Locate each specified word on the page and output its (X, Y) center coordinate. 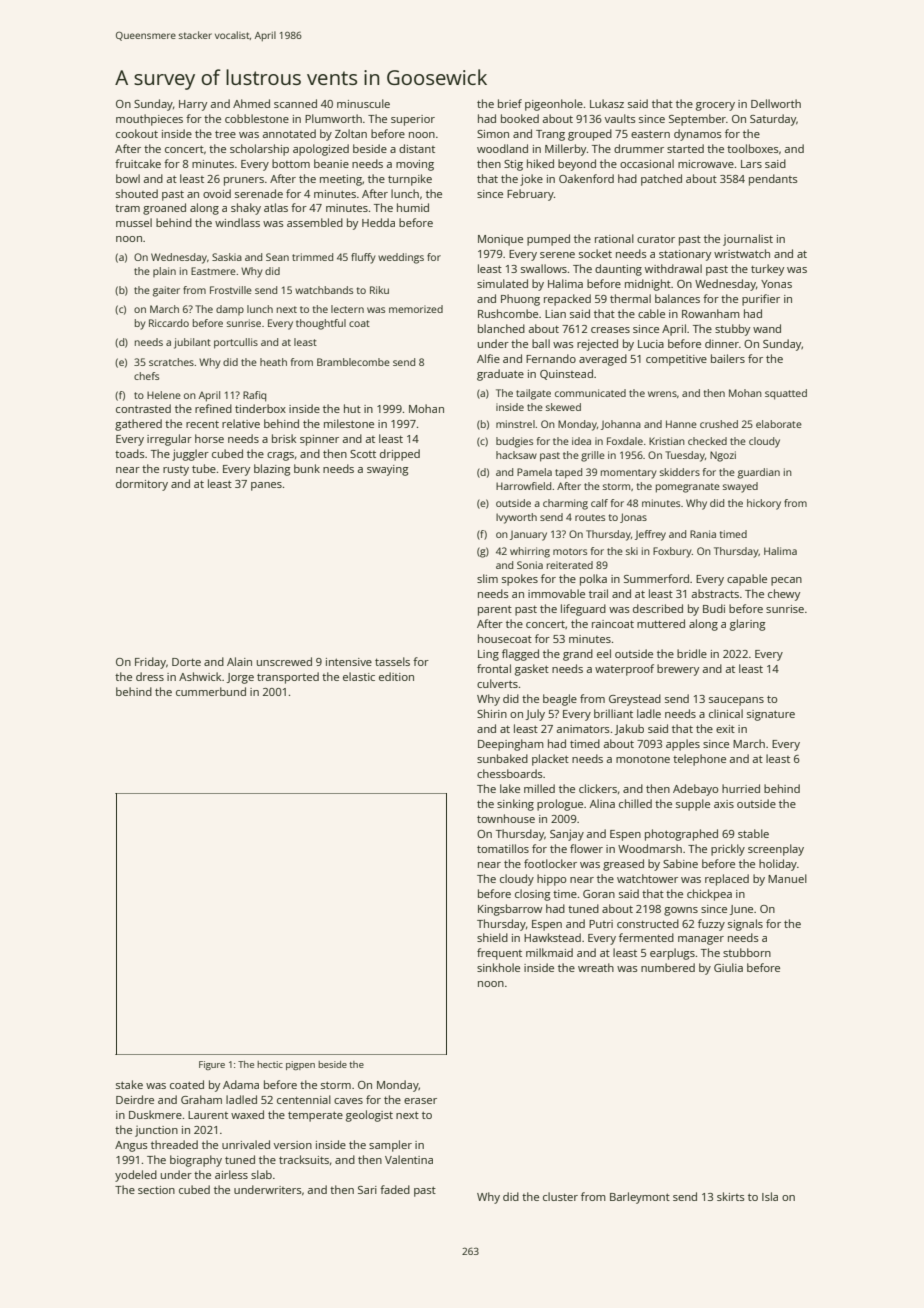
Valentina (409, 1159)
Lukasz (607, 103)
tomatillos (503, 848)
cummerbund (211, 691)
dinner (722, 343)
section (156, 1190)
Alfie (488, 358)
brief (510, 103)
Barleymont (640, 1198)
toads (130, 453)
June (741, 910)
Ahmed (251, 103)
